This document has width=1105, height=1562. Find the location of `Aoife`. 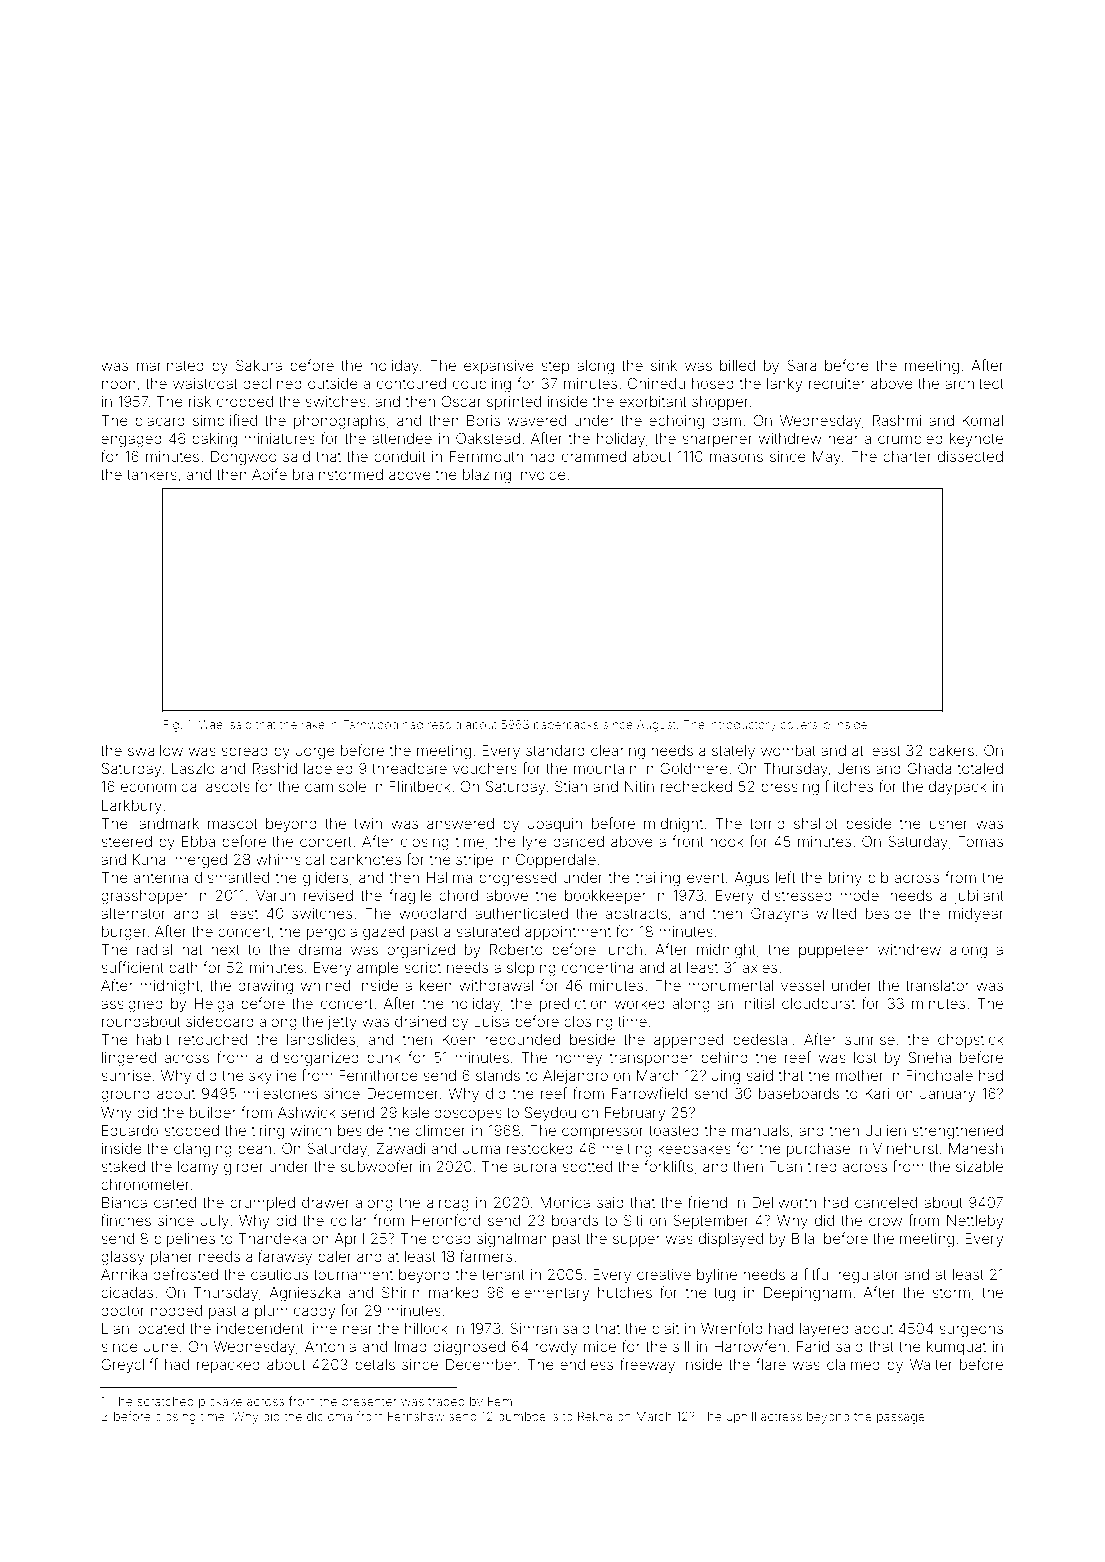

Aoife is located at coordinates (269, 474).
